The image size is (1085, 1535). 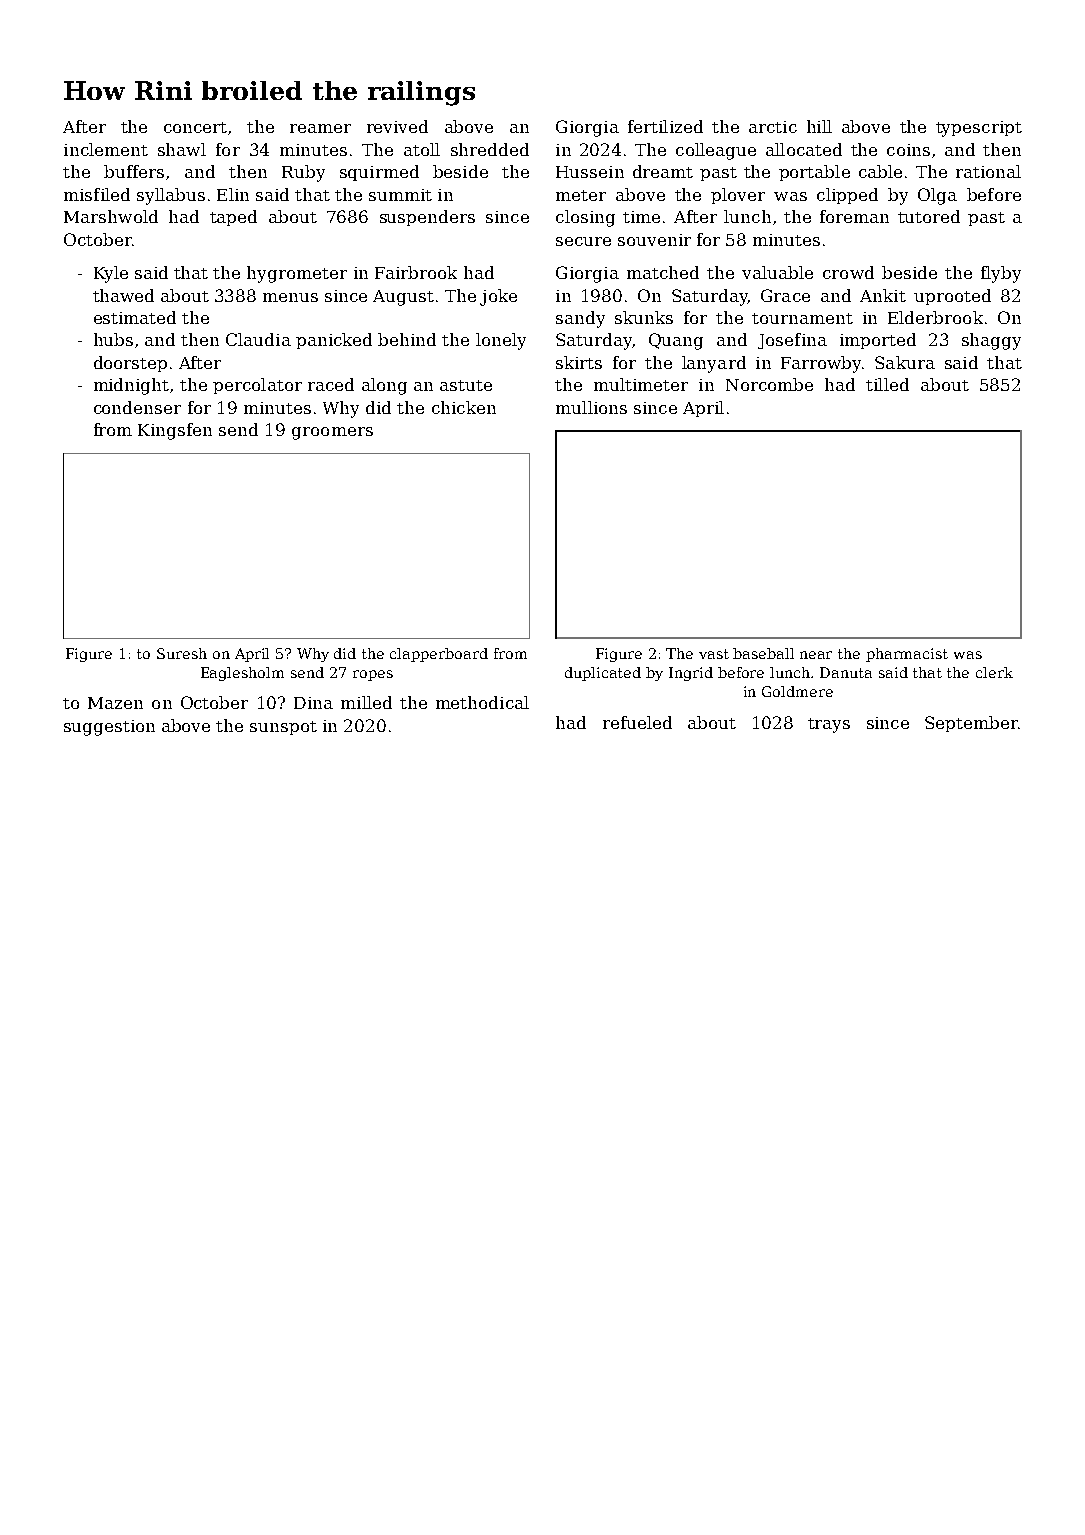 What do you see at coordinates (854, 216) in the page?
I see `foreman` at bounding box center [854, 216].
